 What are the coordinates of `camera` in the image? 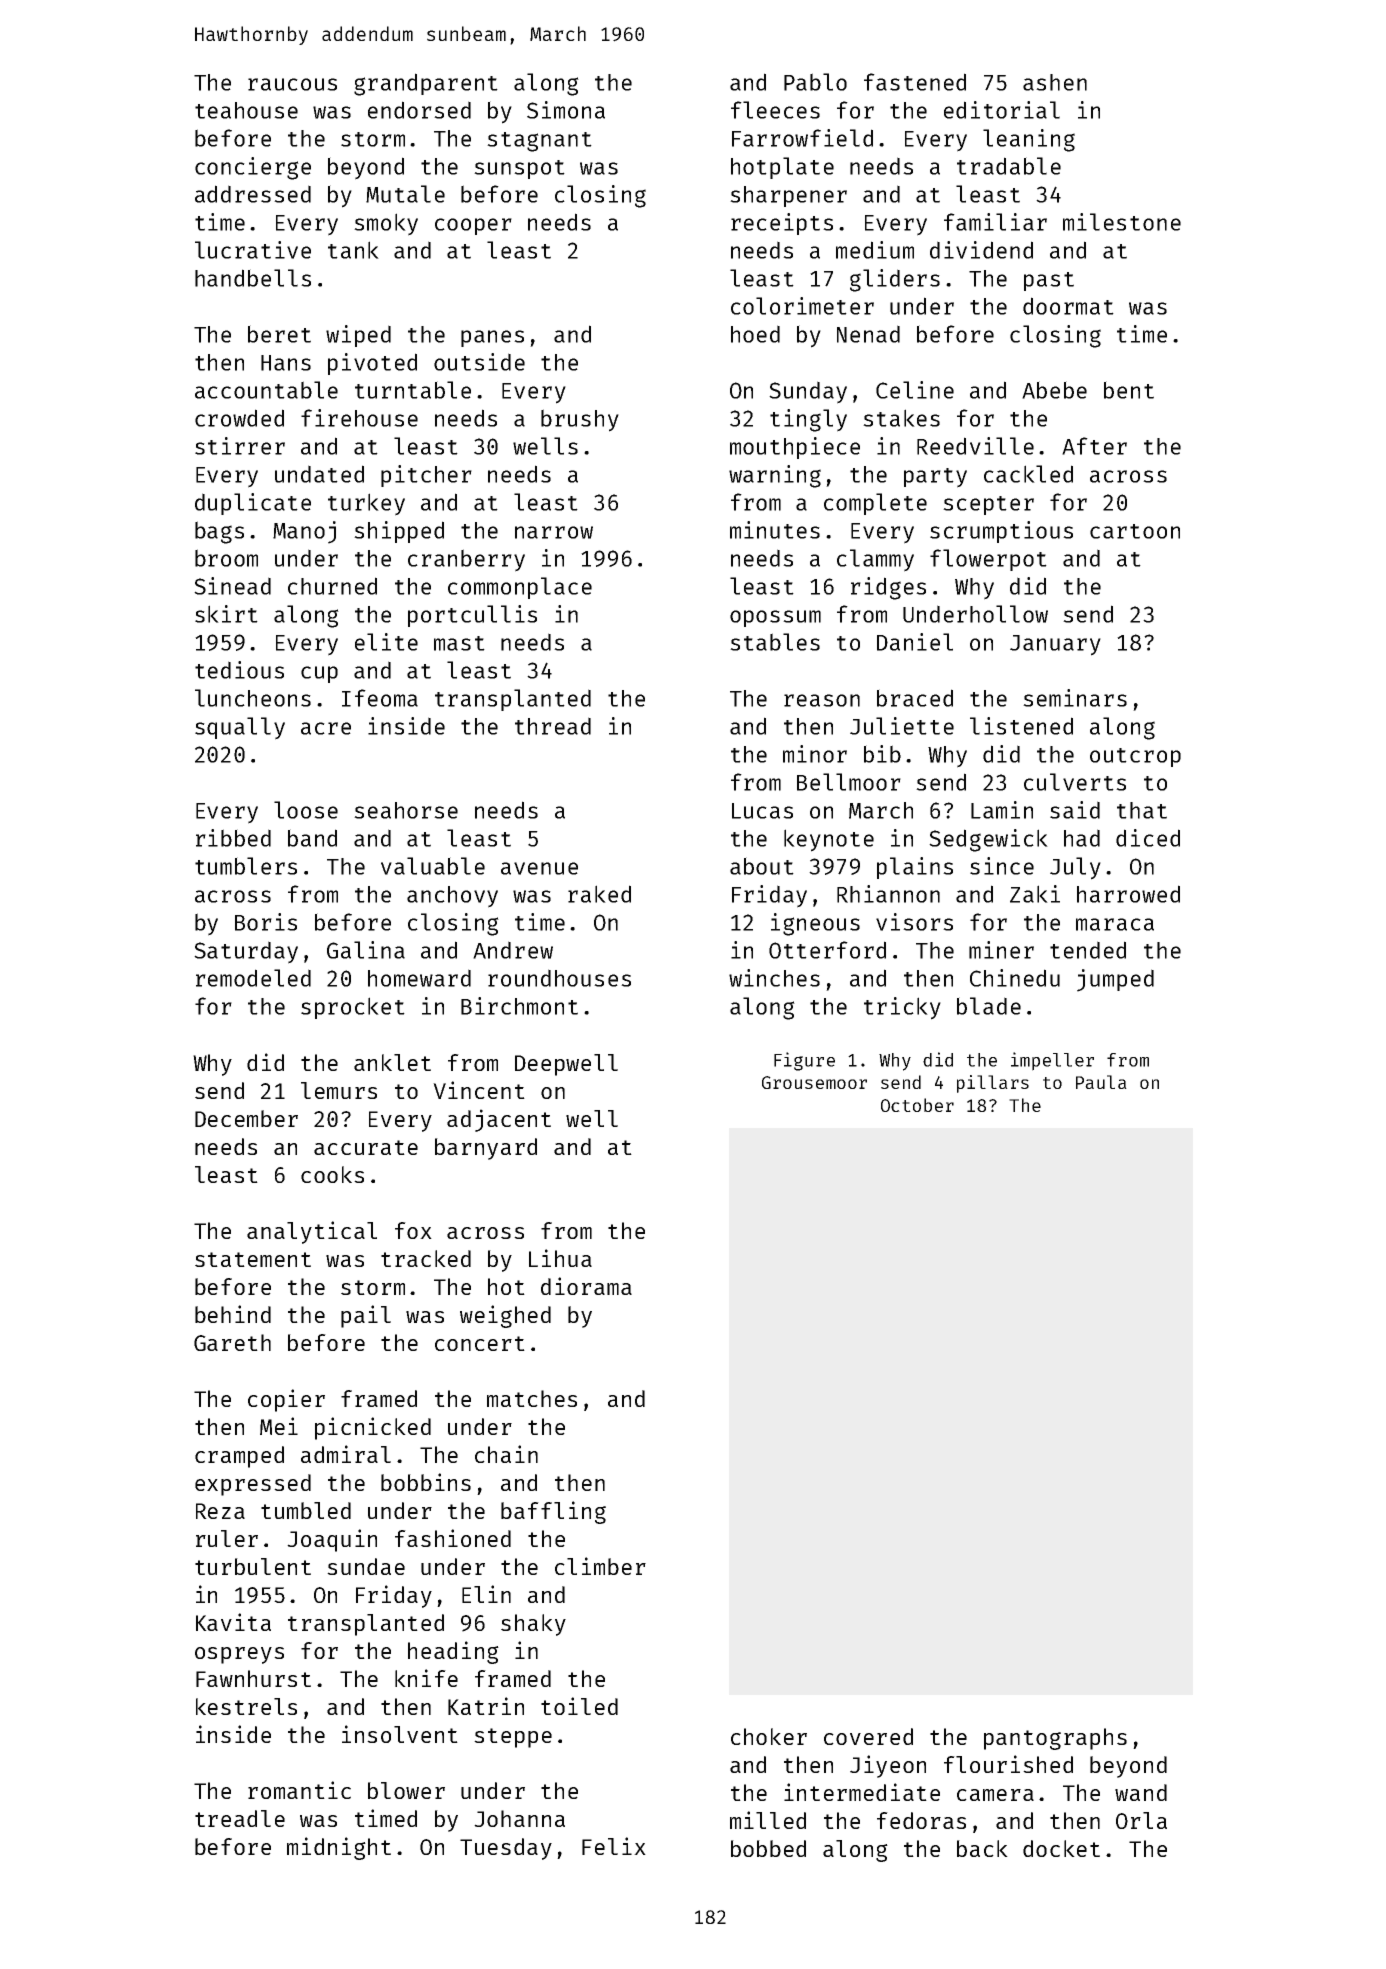 It's located at (995, 1795).
